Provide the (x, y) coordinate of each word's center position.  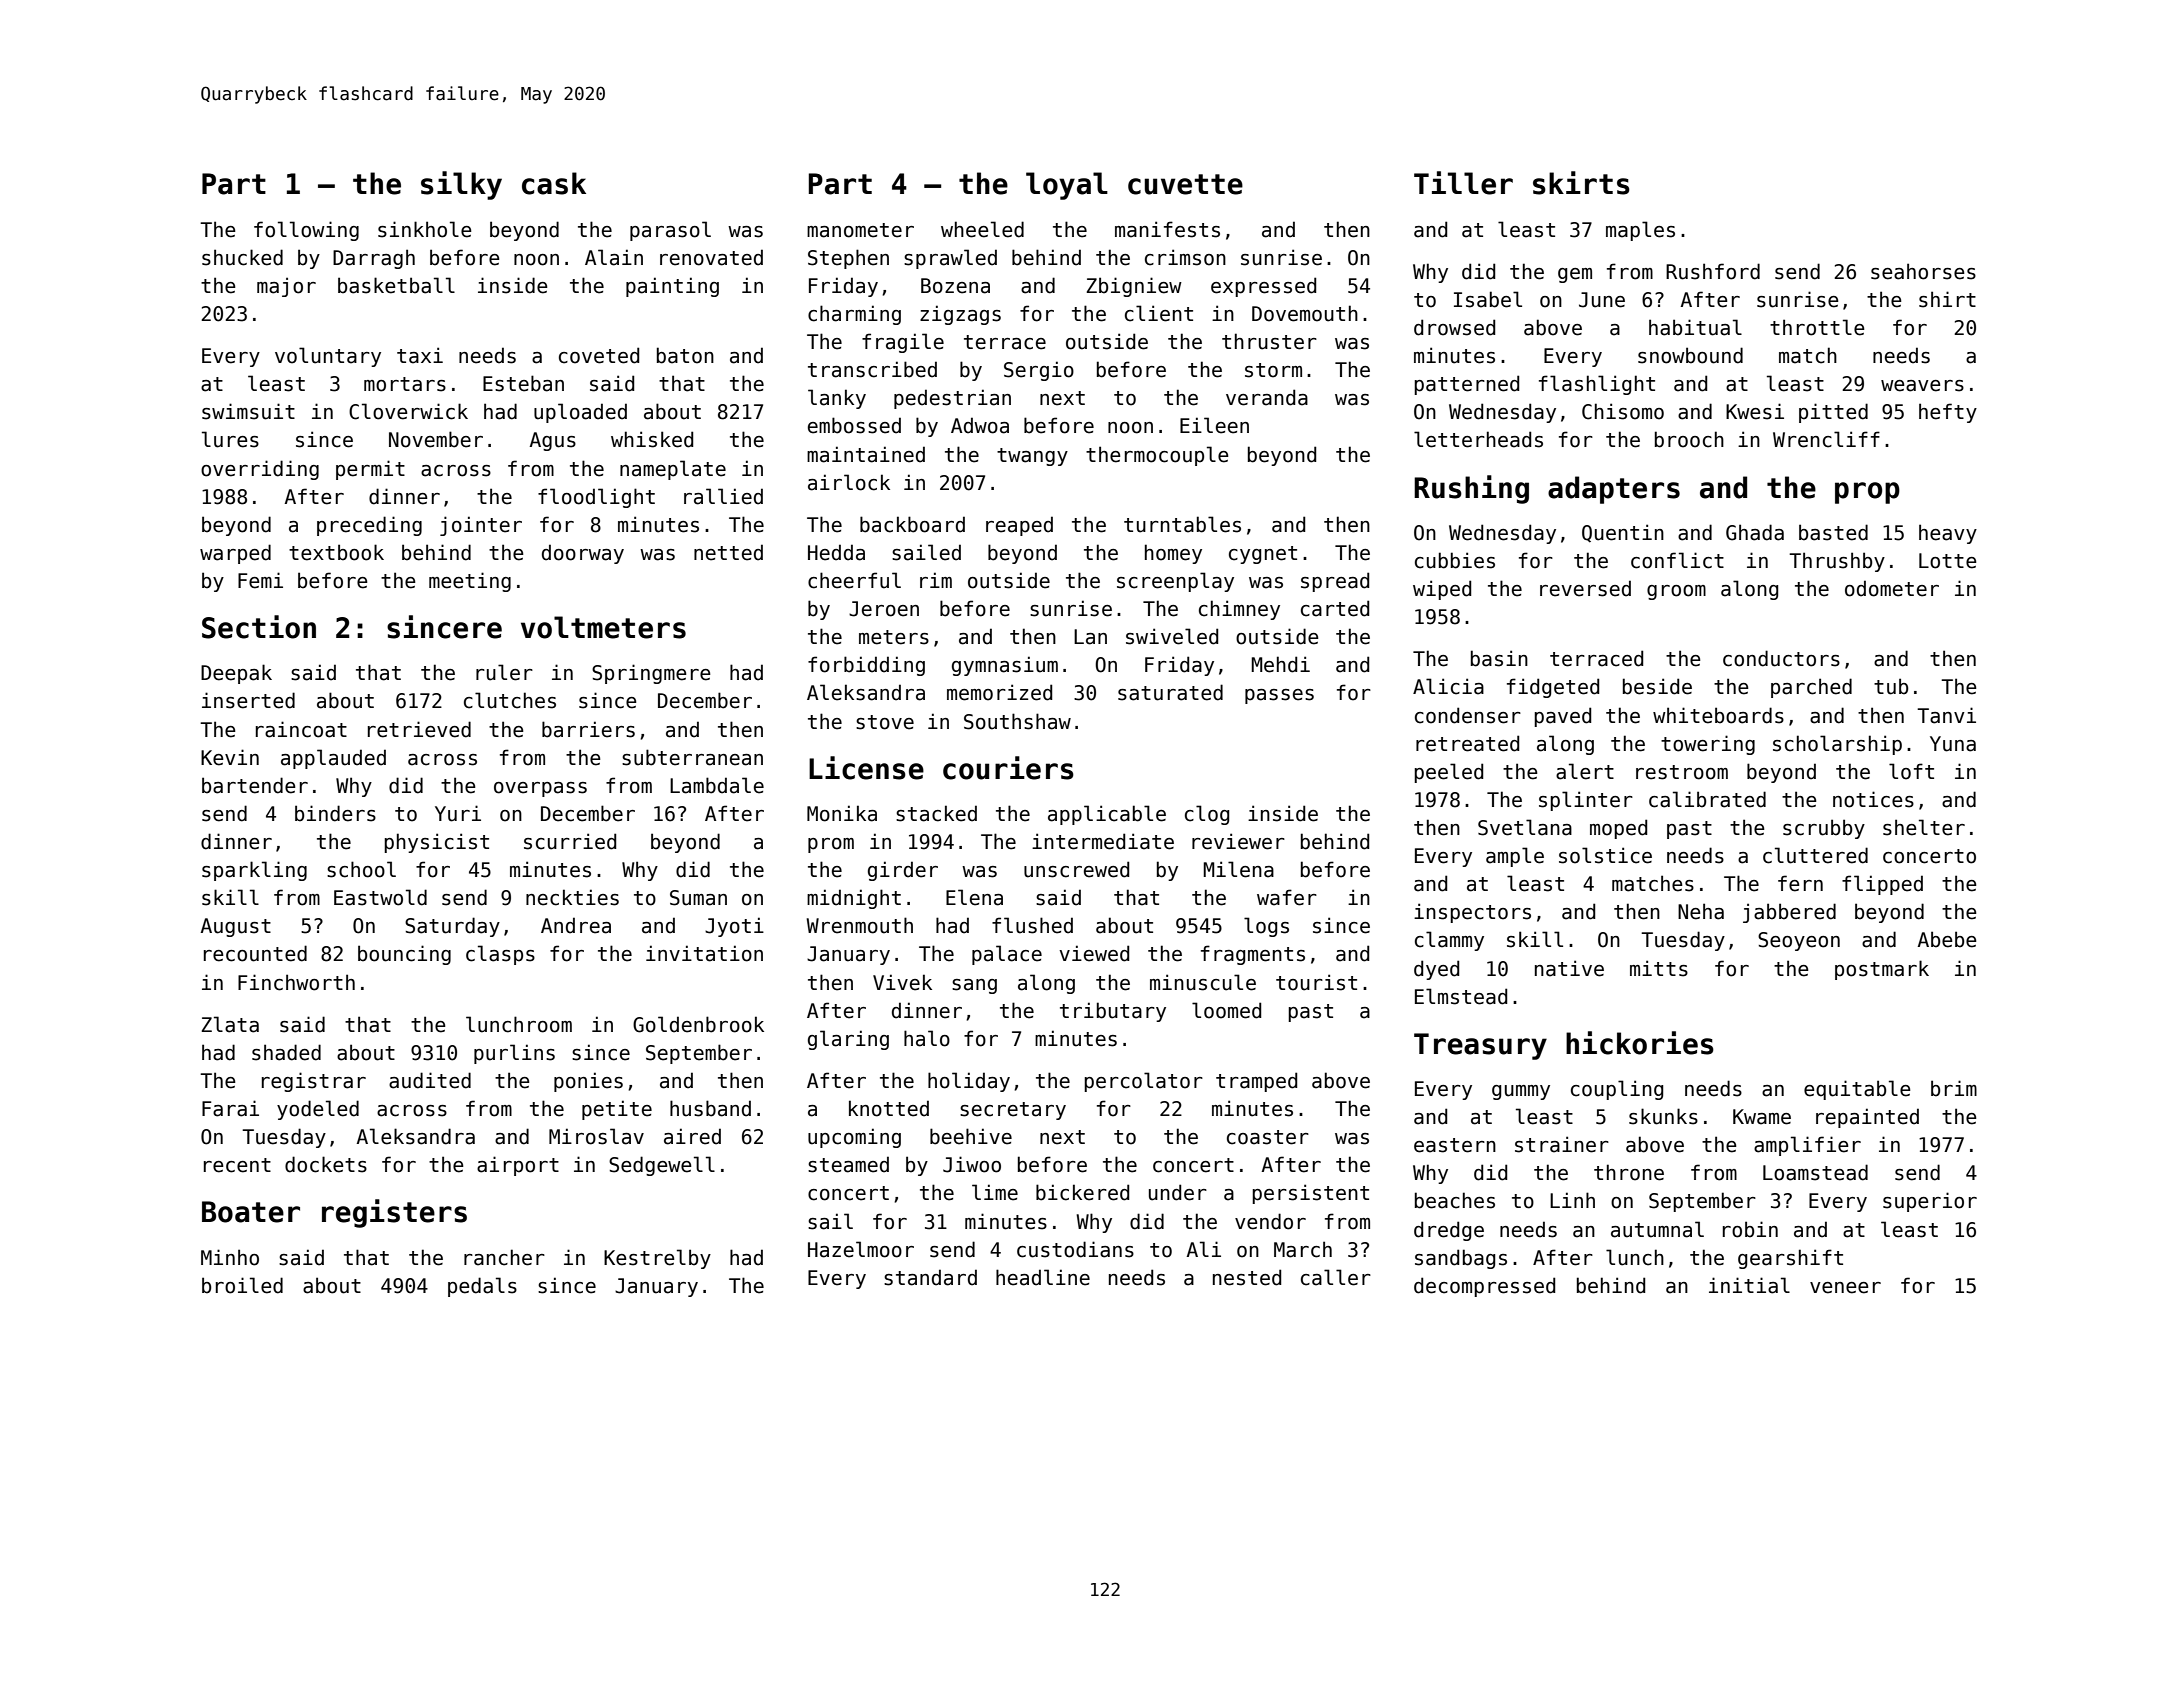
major (286, 287)
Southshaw (1017, 721)
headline (1043, 1277)
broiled (242, 1285)
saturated (1170, 692)
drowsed (1454, 327)
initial (1749, 1285)
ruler (504, 672)
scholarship (1837, 745)
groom (1676, 592)
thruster (1269, 341)
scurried (570, 841)
